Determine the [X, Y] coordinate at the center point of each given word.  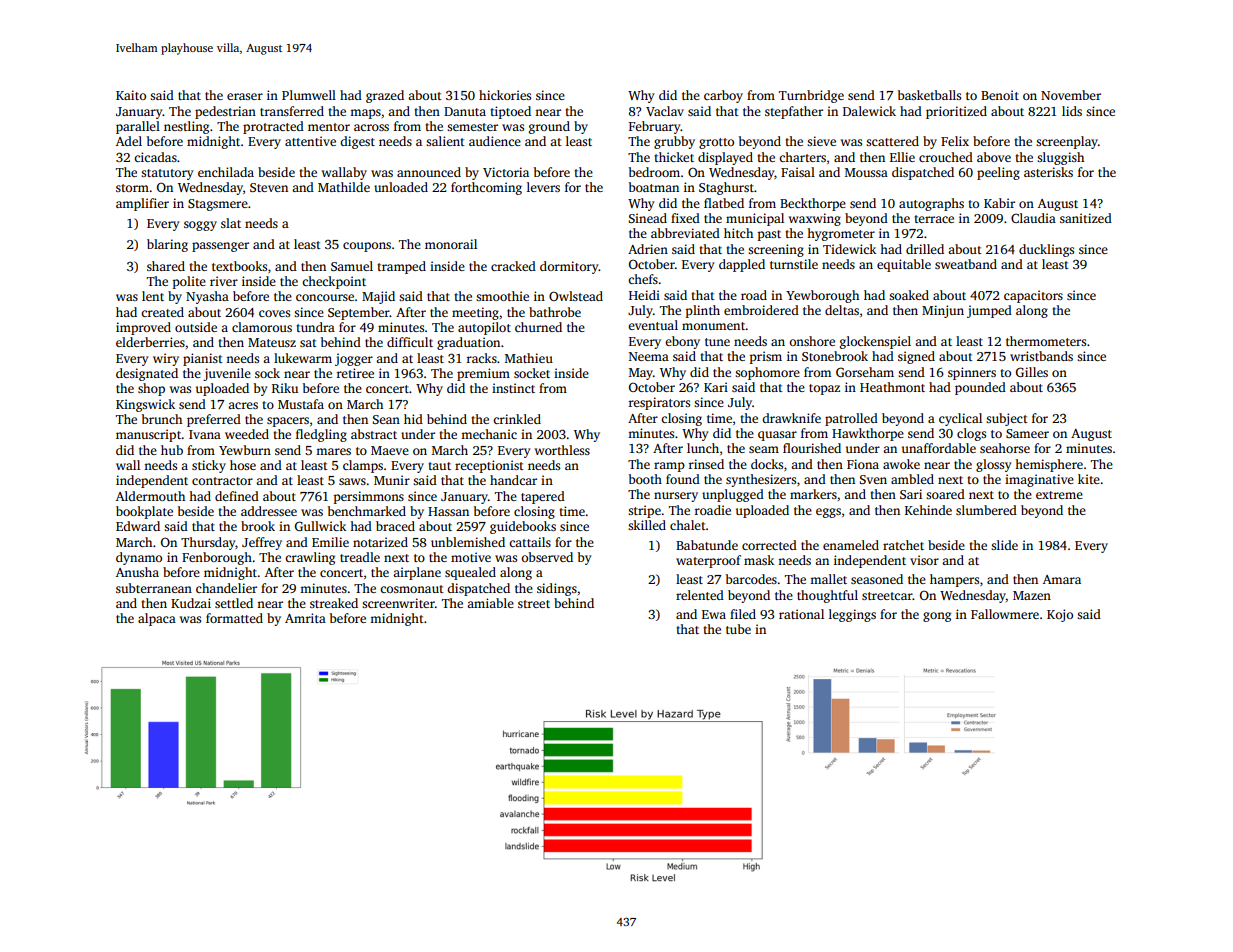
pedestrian [225, 112]
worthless [562, 450]
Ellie [902, 157]
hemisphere [1049, 465]
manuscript [149, 435]
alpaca [157, 619]
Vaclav [665, 111]
